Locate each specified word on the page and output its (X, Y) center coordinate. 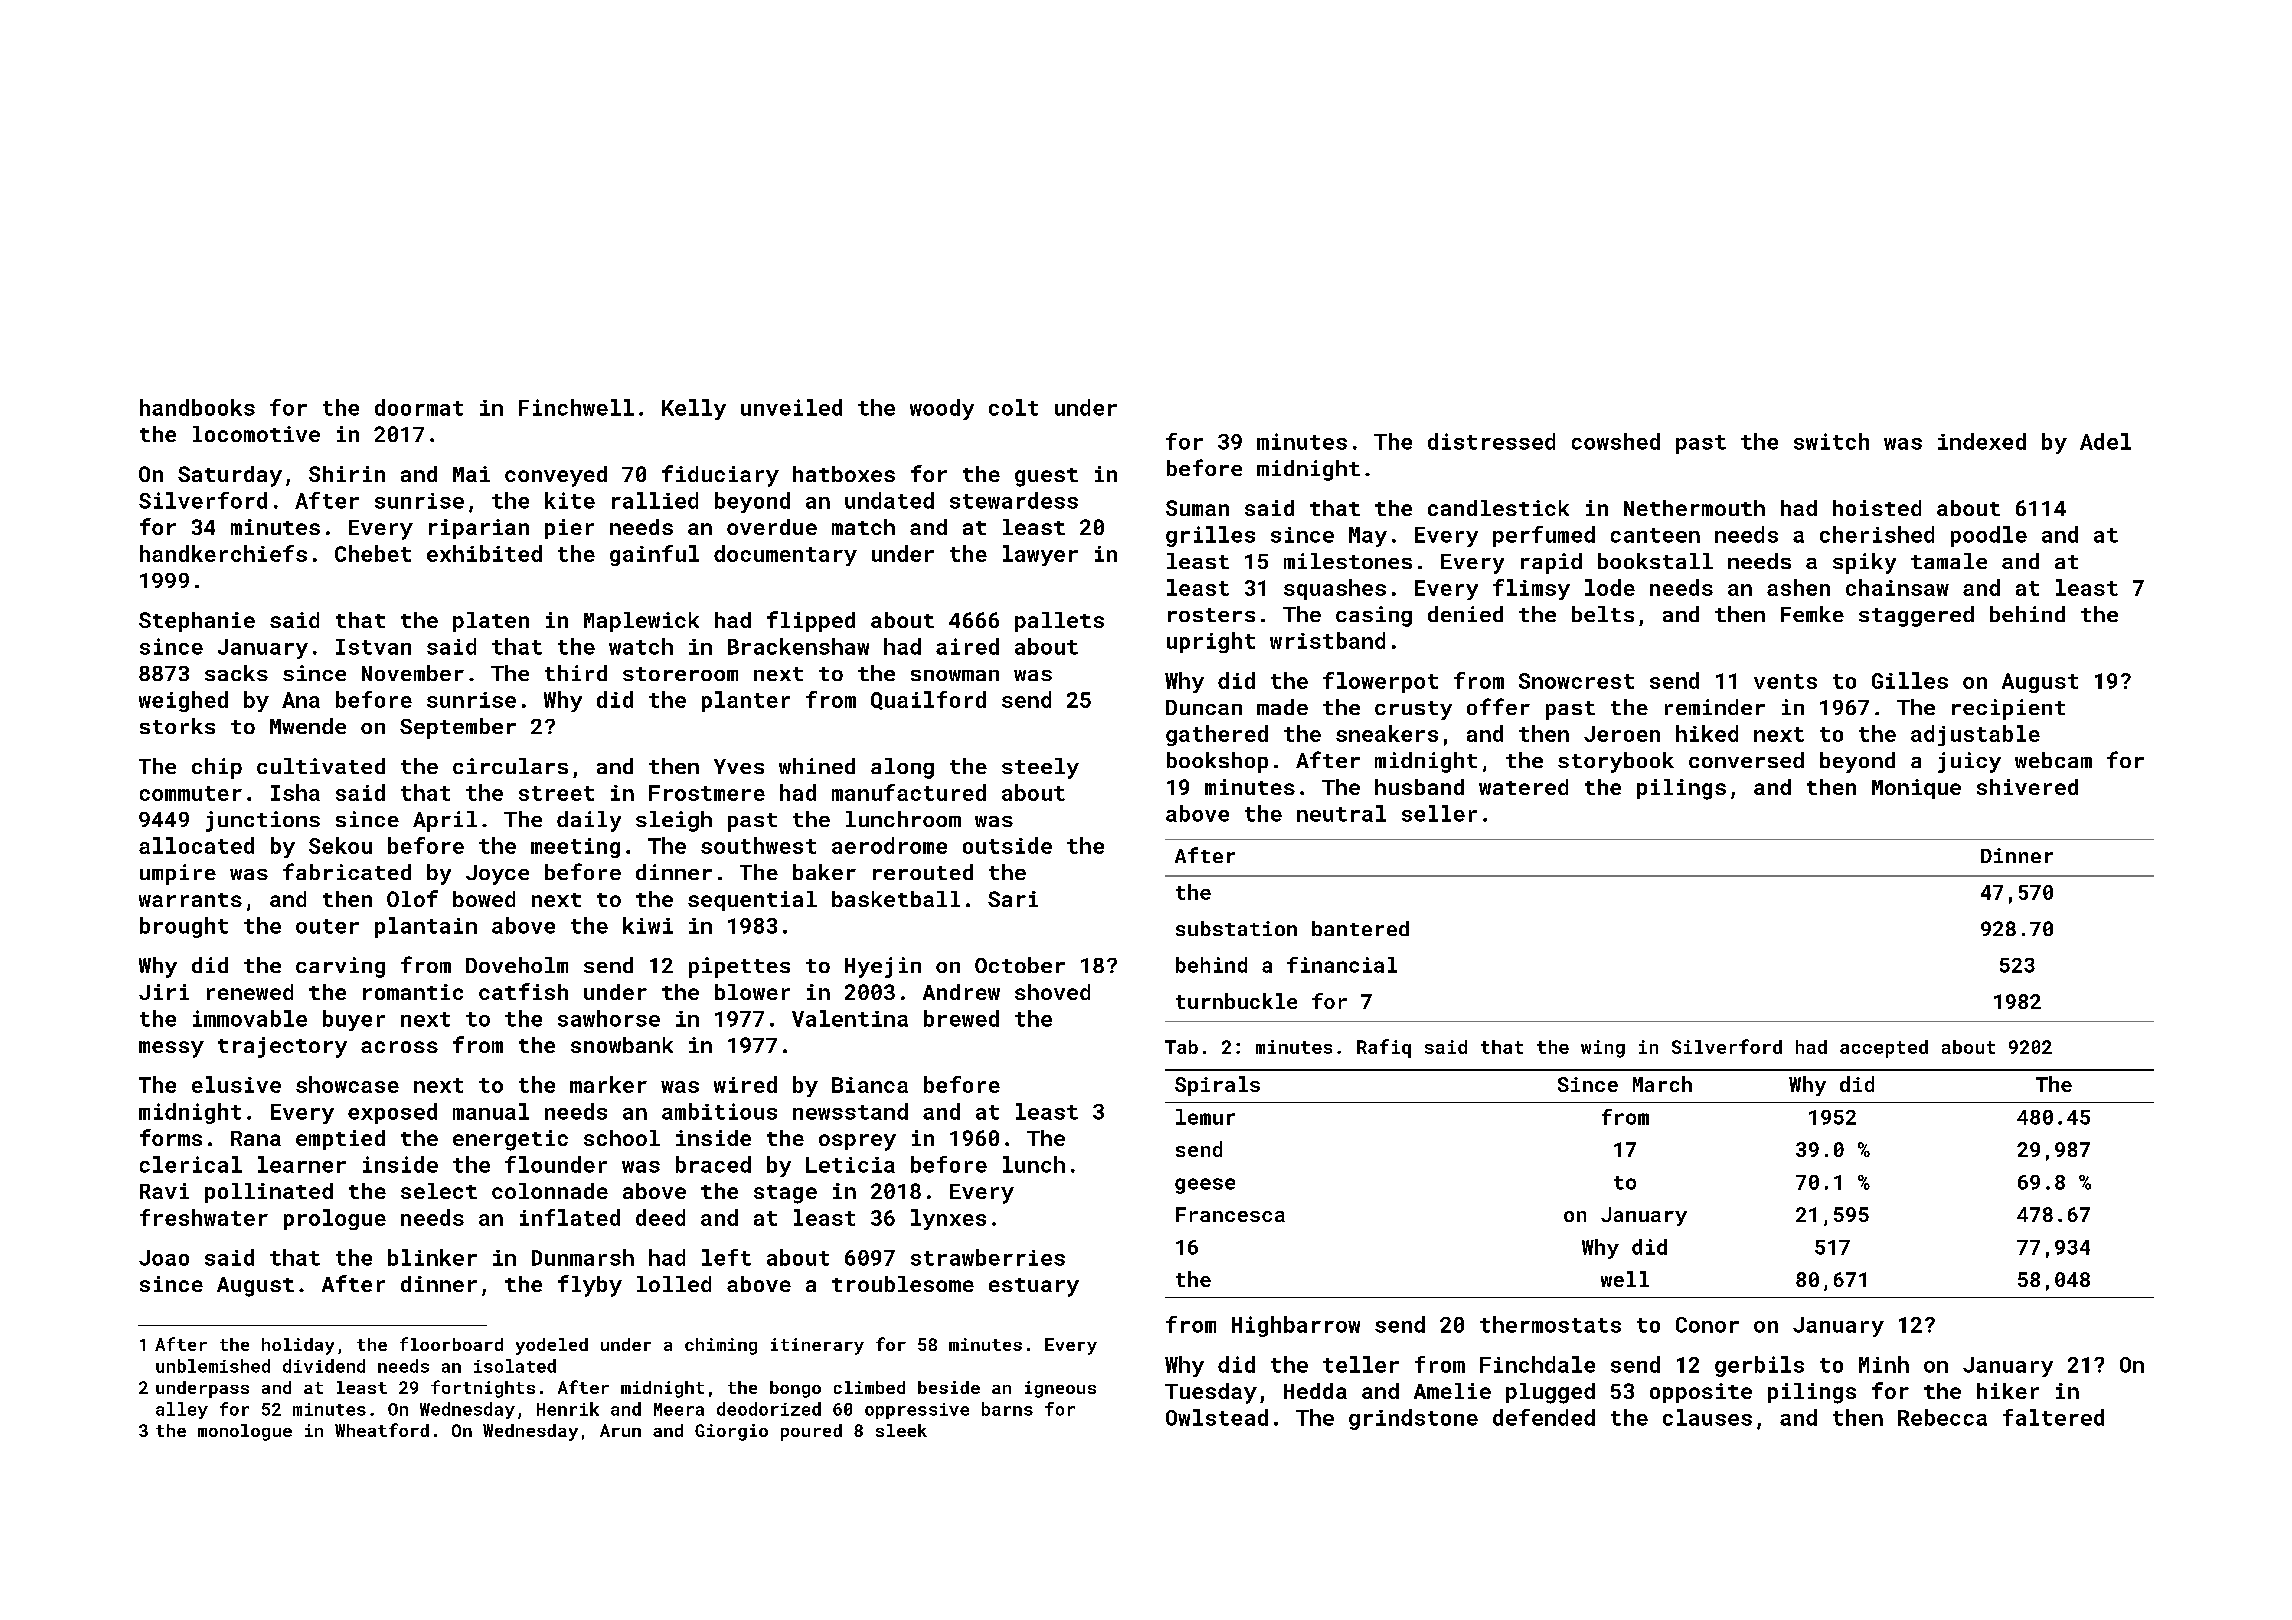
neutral (1341, 813)
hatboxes (844, 474)
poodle (1989, 536)
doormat (419, 407)
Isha (295, 792)
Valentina (850, 1018)
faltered (2053, 1417)
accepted (1884, 1049)
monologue (245, 1432)
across (399, 1047)
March (1662, 1084)
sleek (901, 1430)
